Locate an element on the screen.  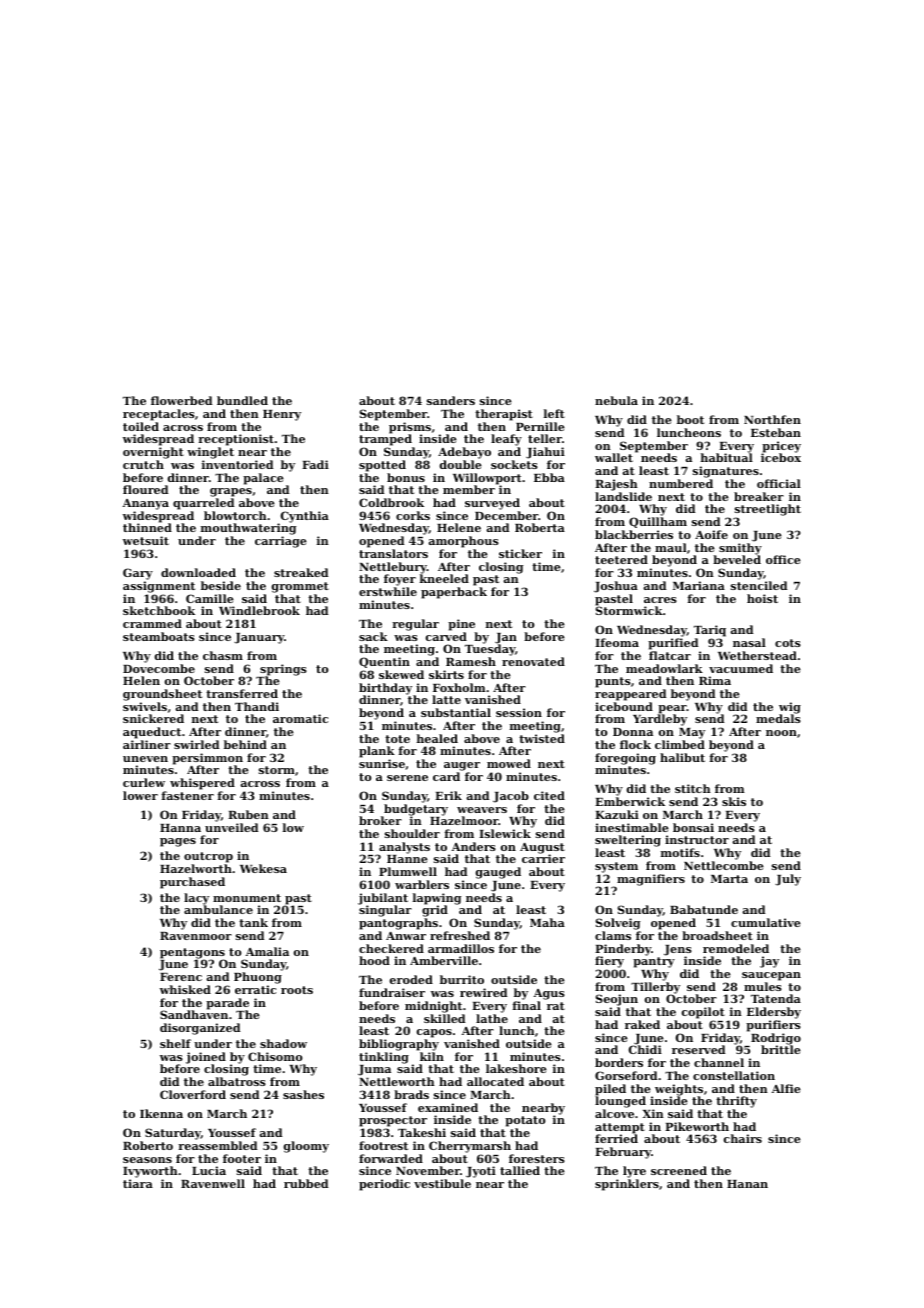
aromatic is located at coordinates (300, 718).
